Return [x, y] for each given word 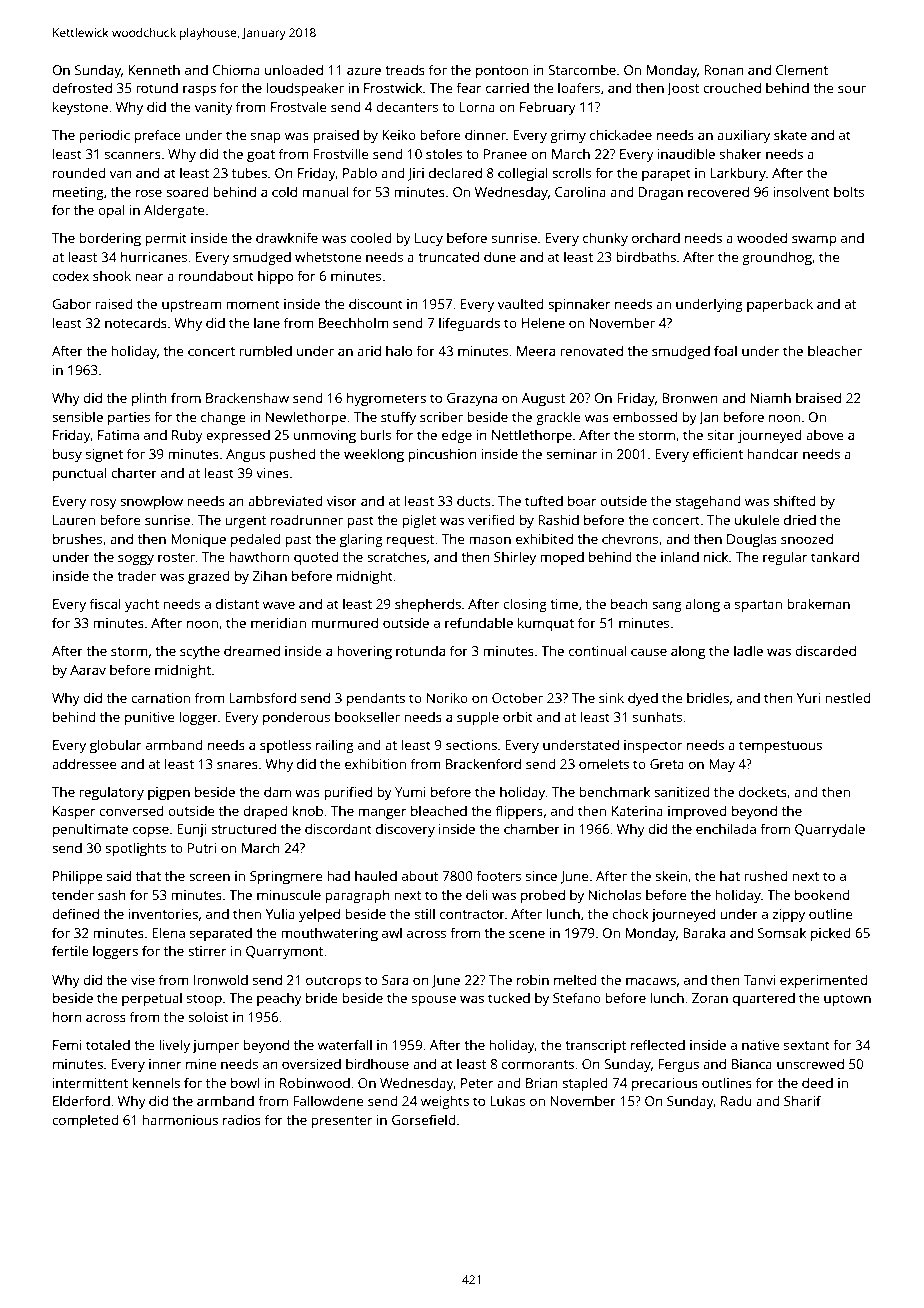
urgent [246, 522]
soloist [208, 1016]
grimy [568, 136]
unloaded [294, 69]
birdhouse [377, 1063]
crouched [732, 87]
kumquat [546, 624]
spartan [758, 606]
